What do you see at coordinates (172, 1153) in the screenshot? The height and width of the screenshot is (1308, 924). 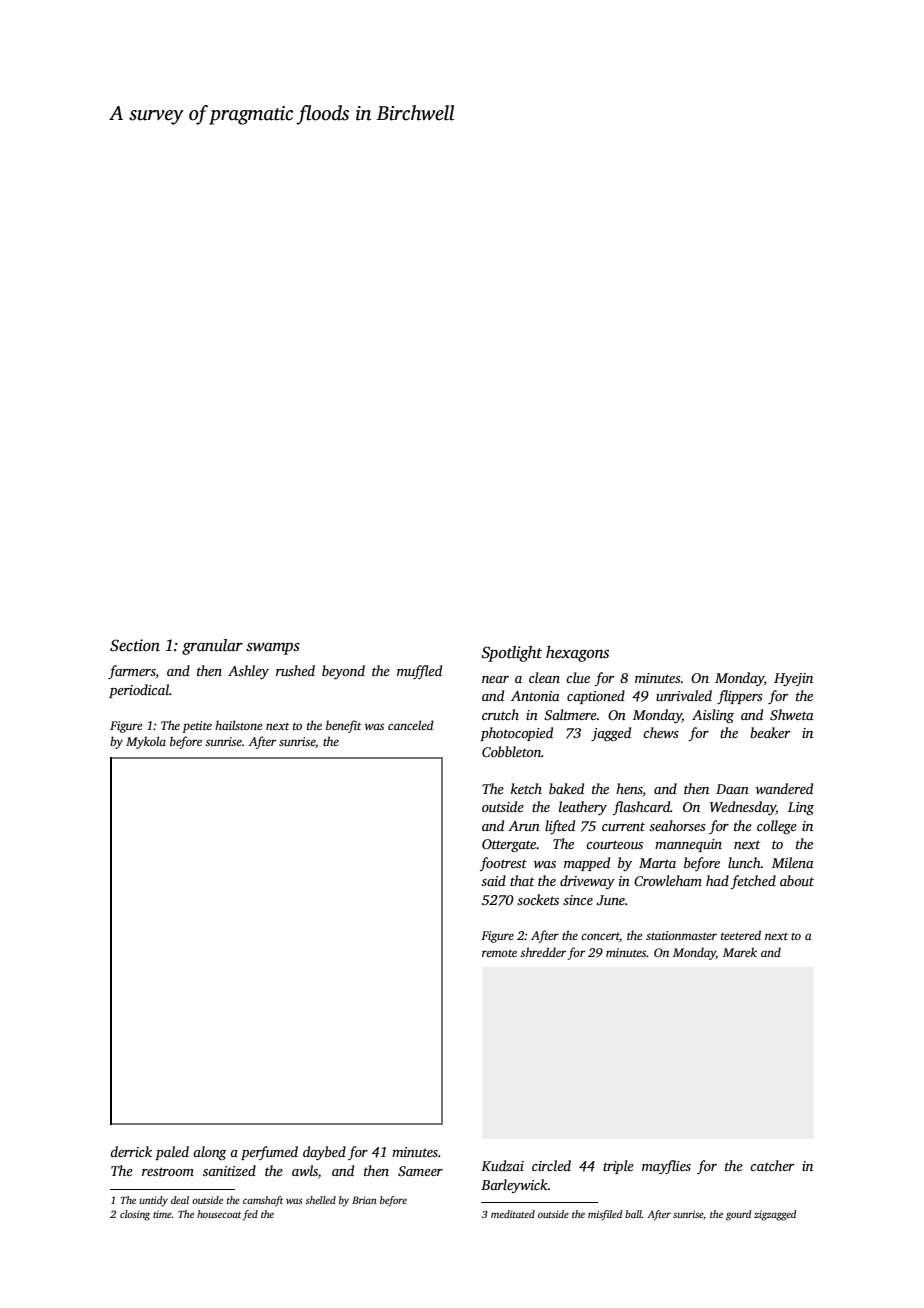 I see `paled` at bounding box center [172, 1153].
